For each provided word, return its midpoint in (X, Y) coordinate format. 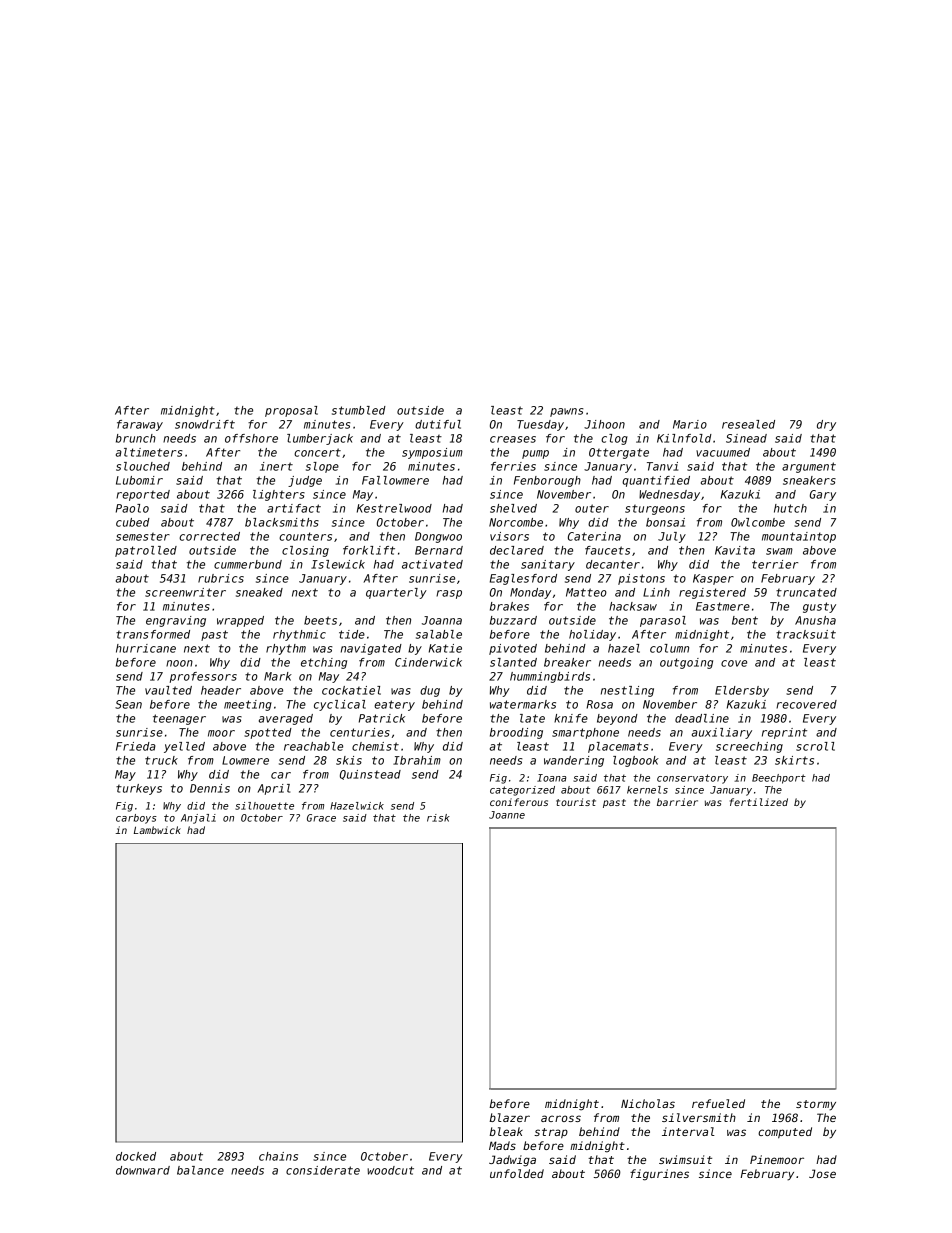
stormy (816, 1105)
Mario (690, 424)
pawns (566, 412)
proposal (291, 411)
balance (200, 1170)
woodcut (390, 1170)
